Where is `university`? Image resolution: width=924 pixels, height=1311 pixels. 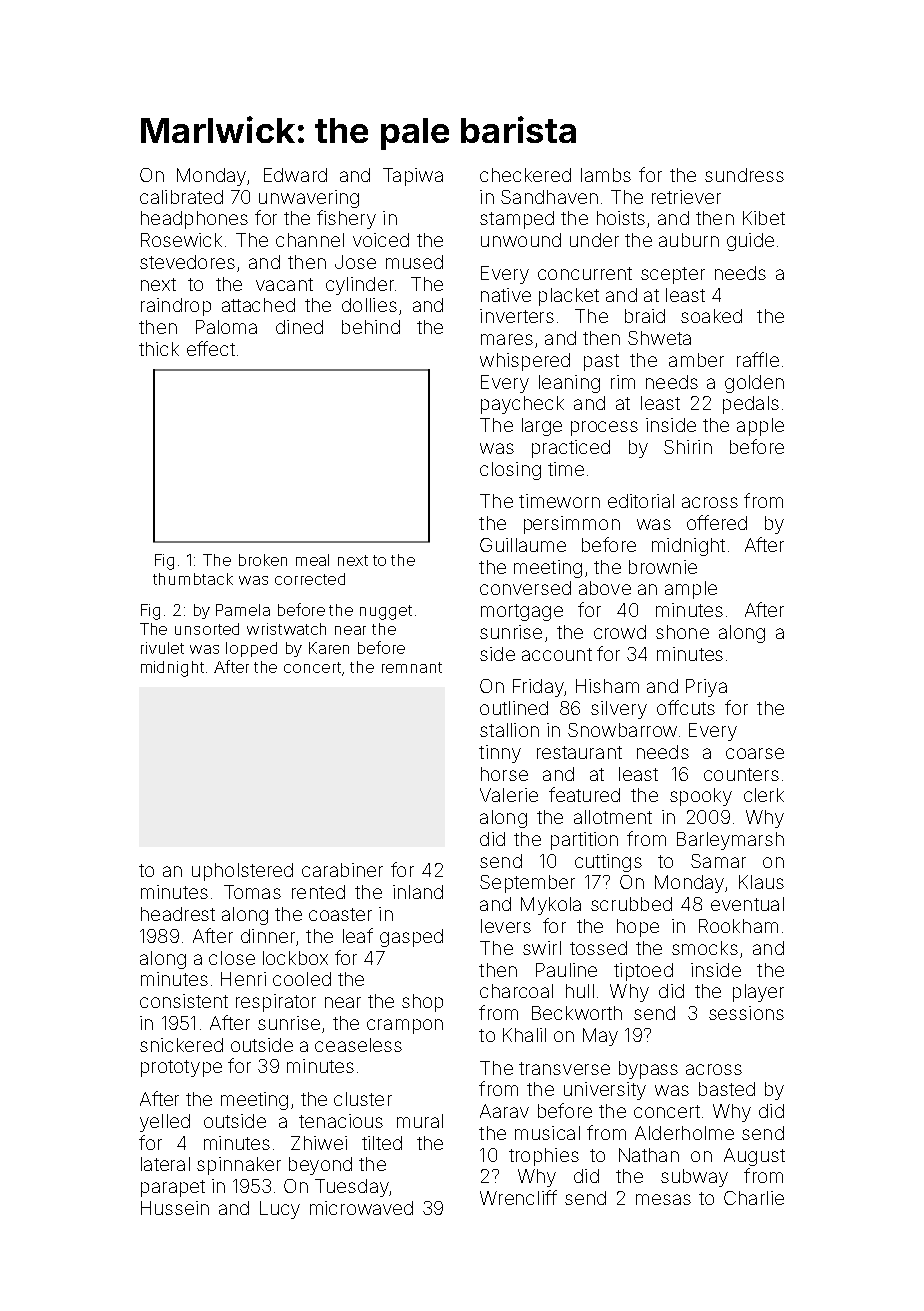
university is located at coordinates (605, 1091).
